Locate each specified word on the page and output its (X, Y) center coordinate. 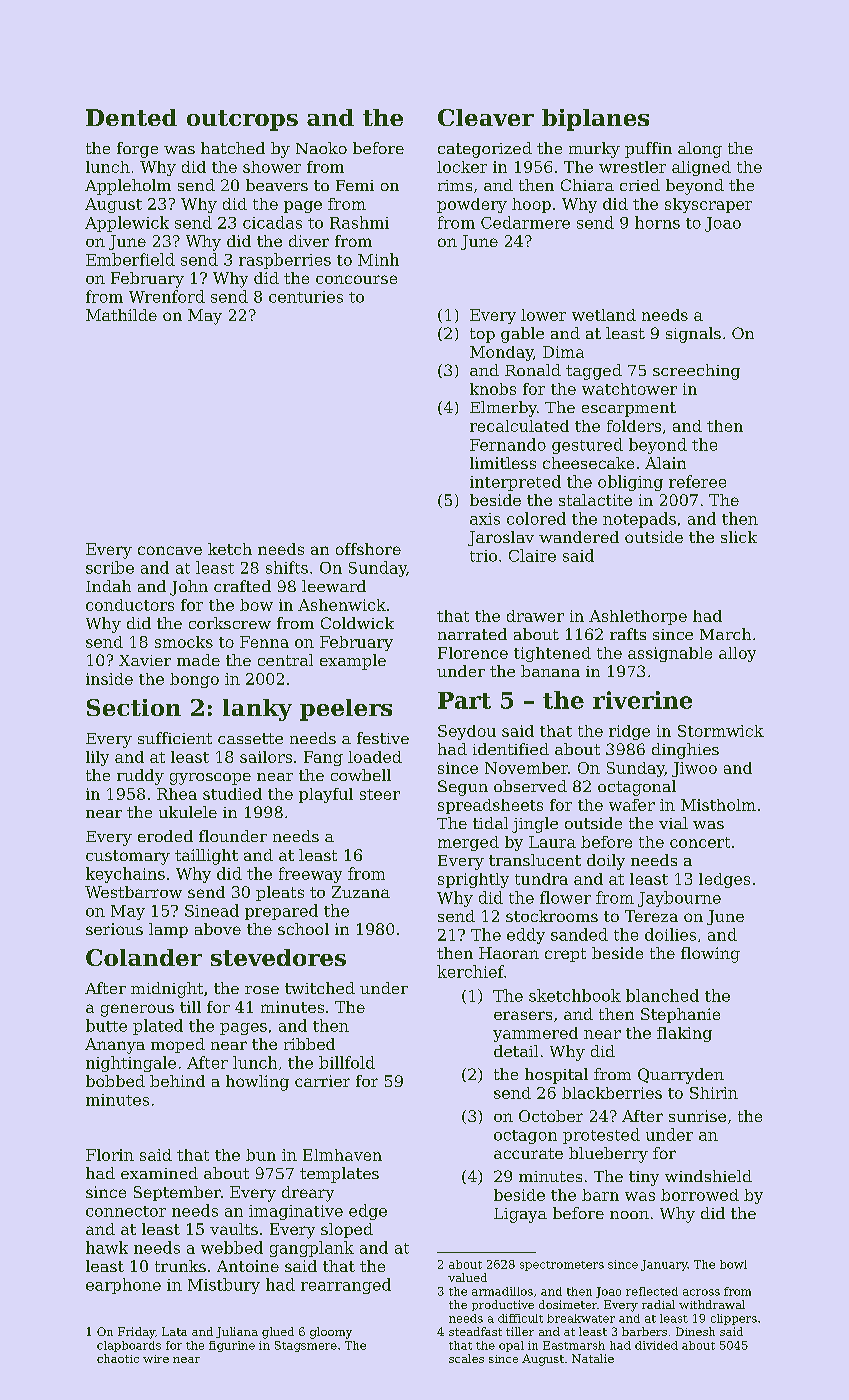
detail (516, 1051)
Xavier (145, 660)
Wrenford (167, 296)
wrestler (632, 167)
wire (156, 1359)
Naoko (321, 148)
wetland (604, 315)
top (482, 335)
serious (114, 929)
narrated (472, 634)
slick (739, 537)
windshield (708, 1176)
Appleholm (128, 187)
